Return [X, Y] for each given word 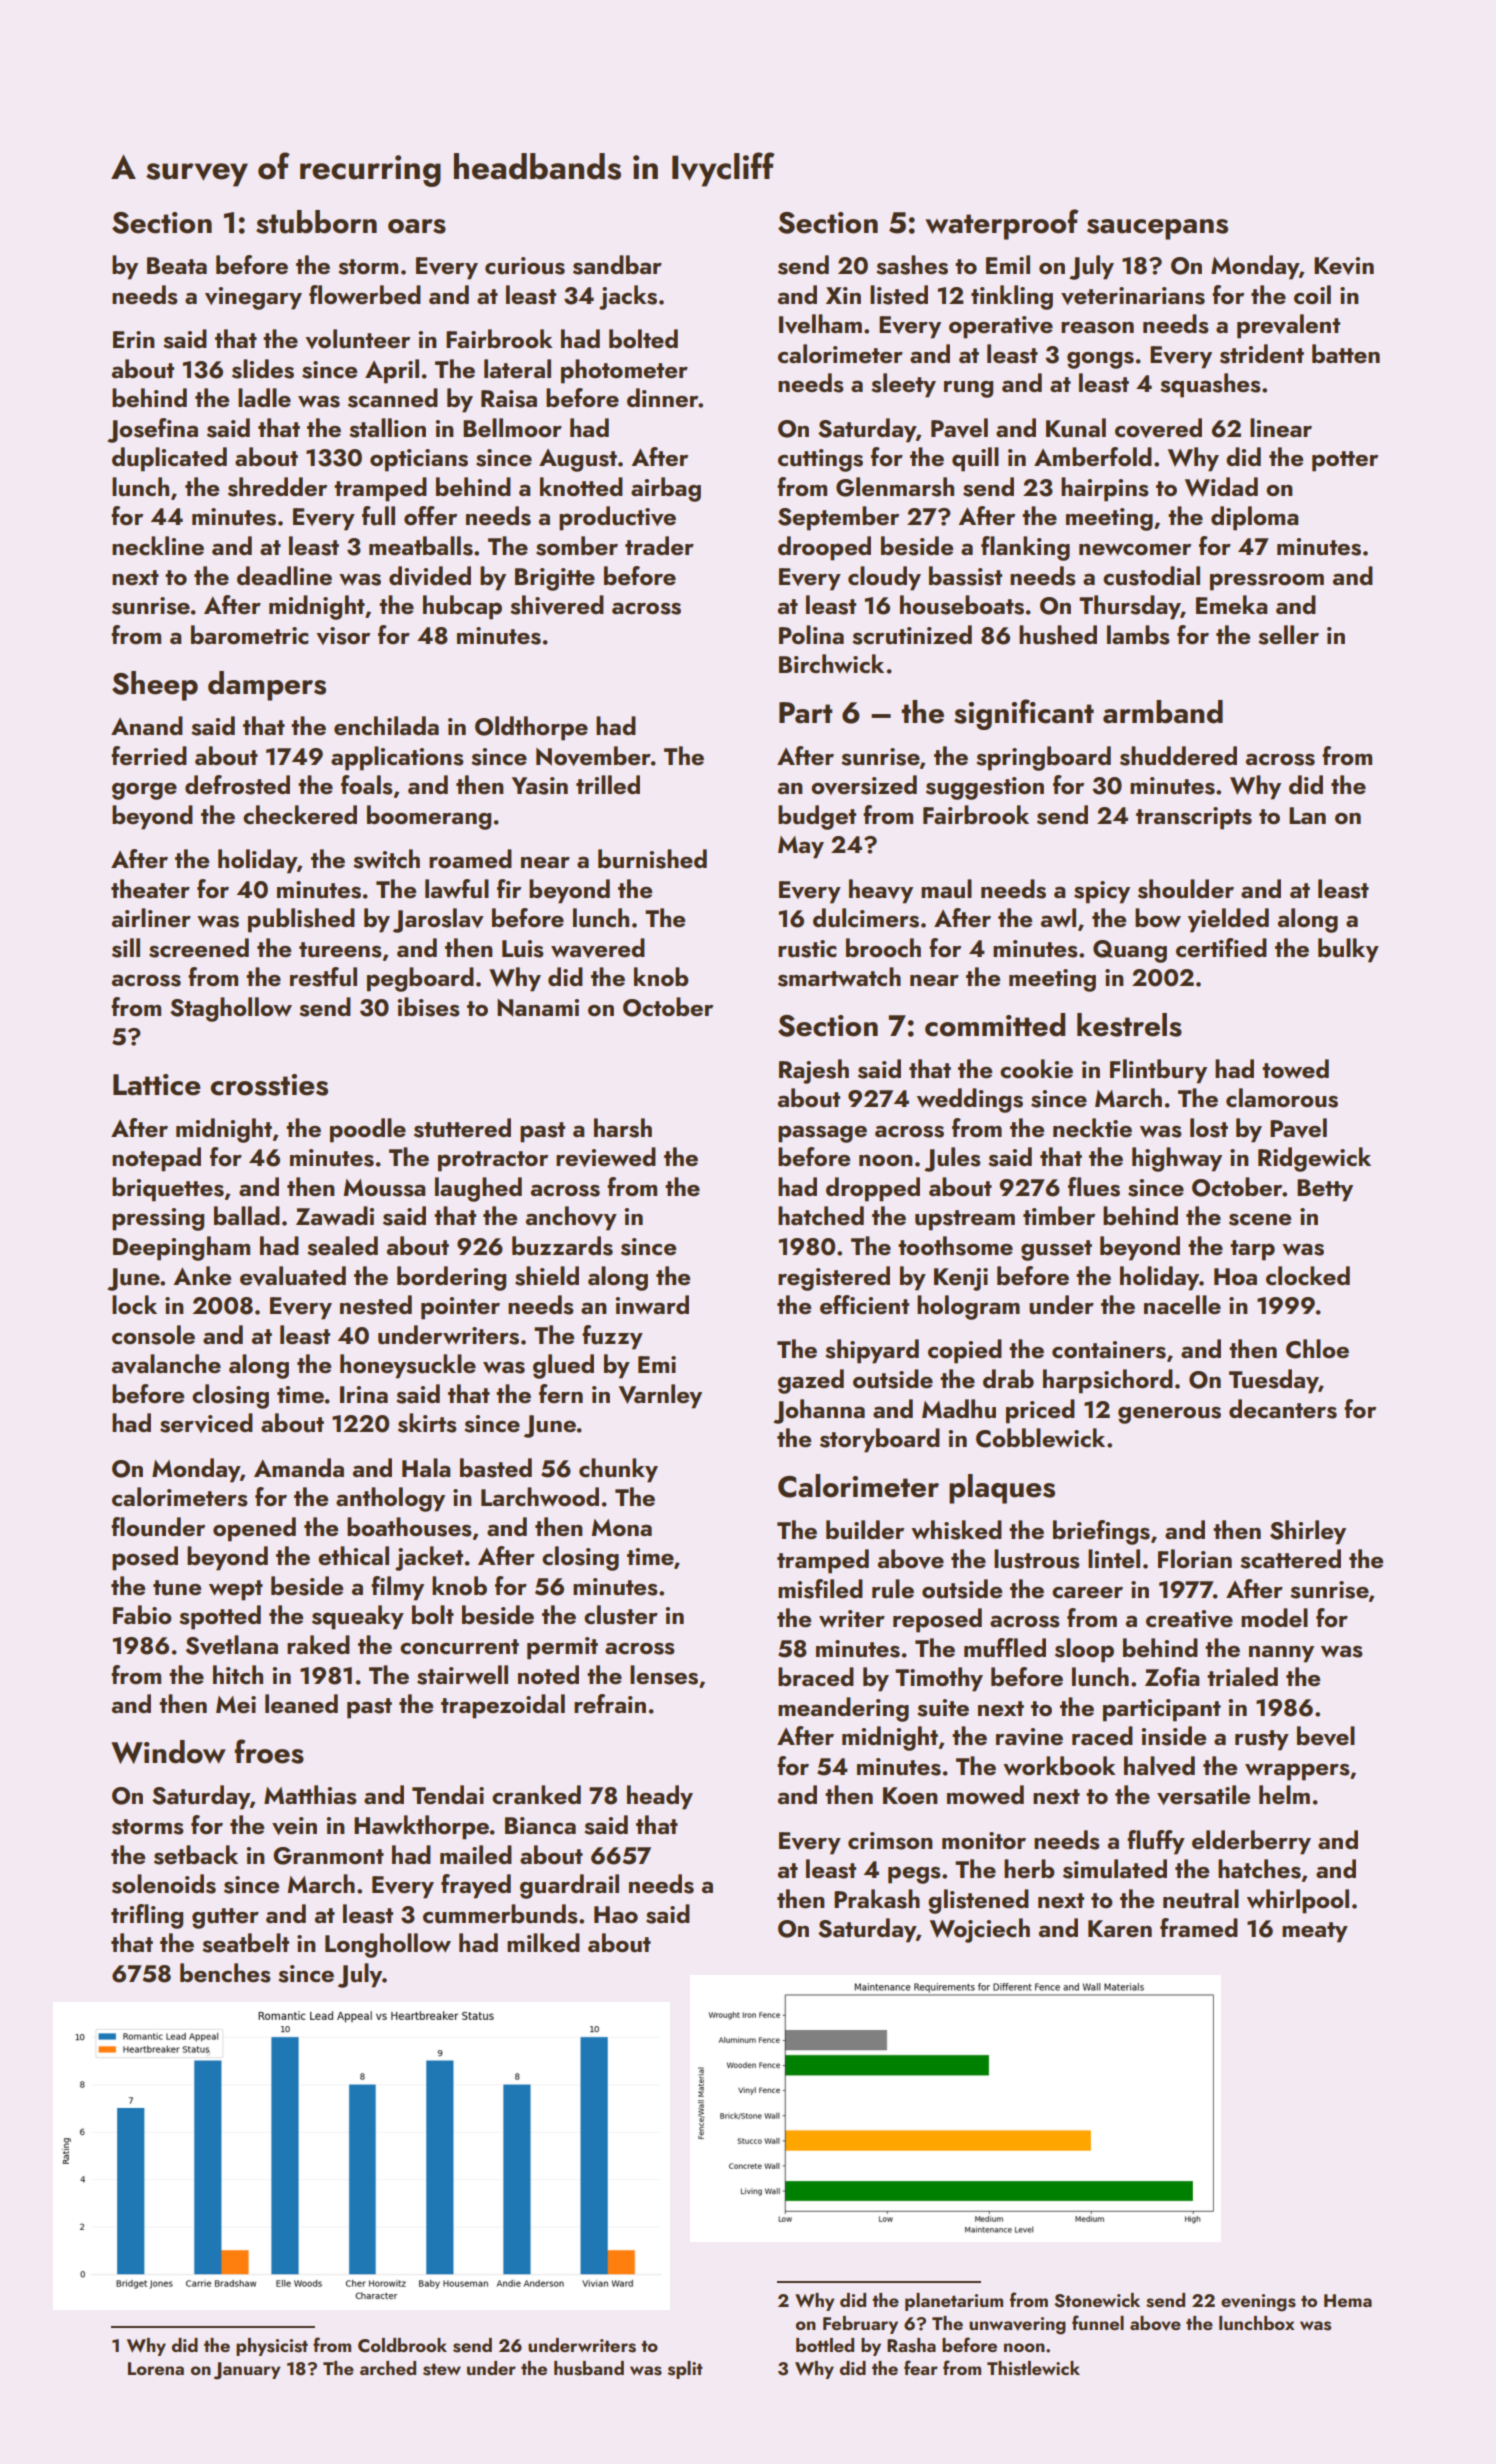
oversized [864, 785]
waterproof [1001, 224]
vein [294, 1826]
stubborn [316, 222]
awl [1058, 917]
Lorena [156, 2368]
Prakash [877, 1899]
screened [199, 948]
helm [1284, 1795]
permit [562, 1648]
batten [1346, 354]
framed [1199, 1927]
